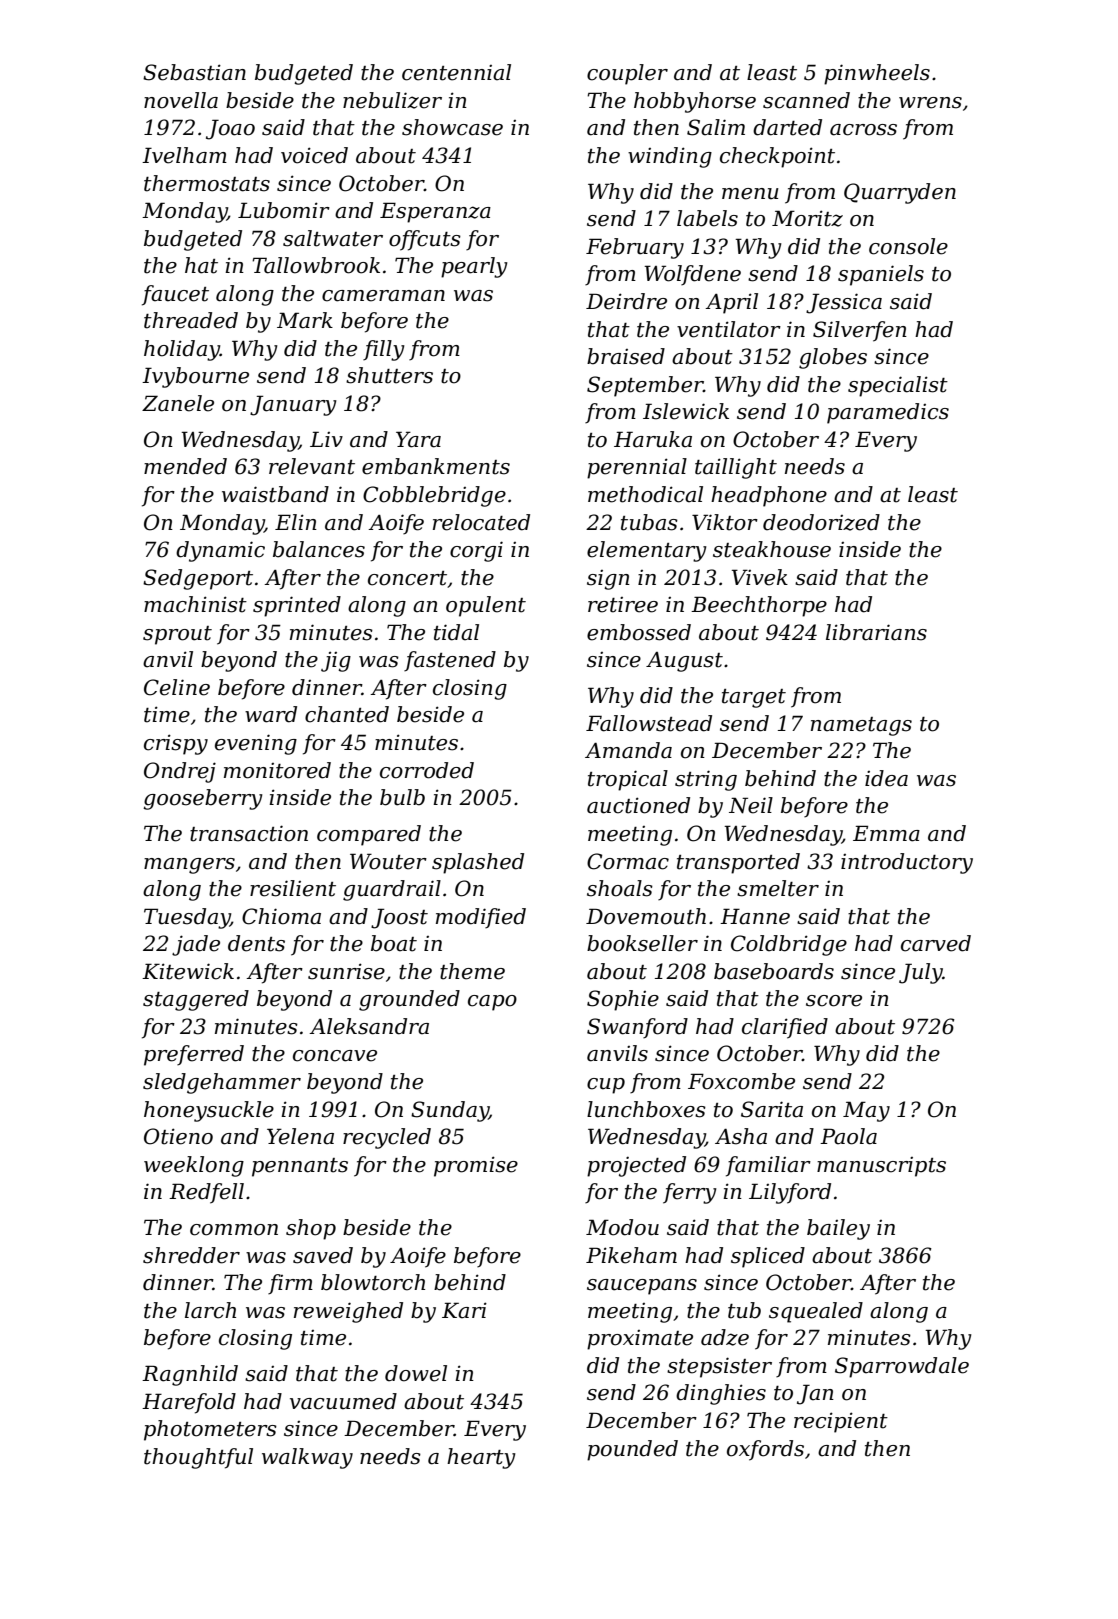  I want to click on specialist, so click(898, 386).
